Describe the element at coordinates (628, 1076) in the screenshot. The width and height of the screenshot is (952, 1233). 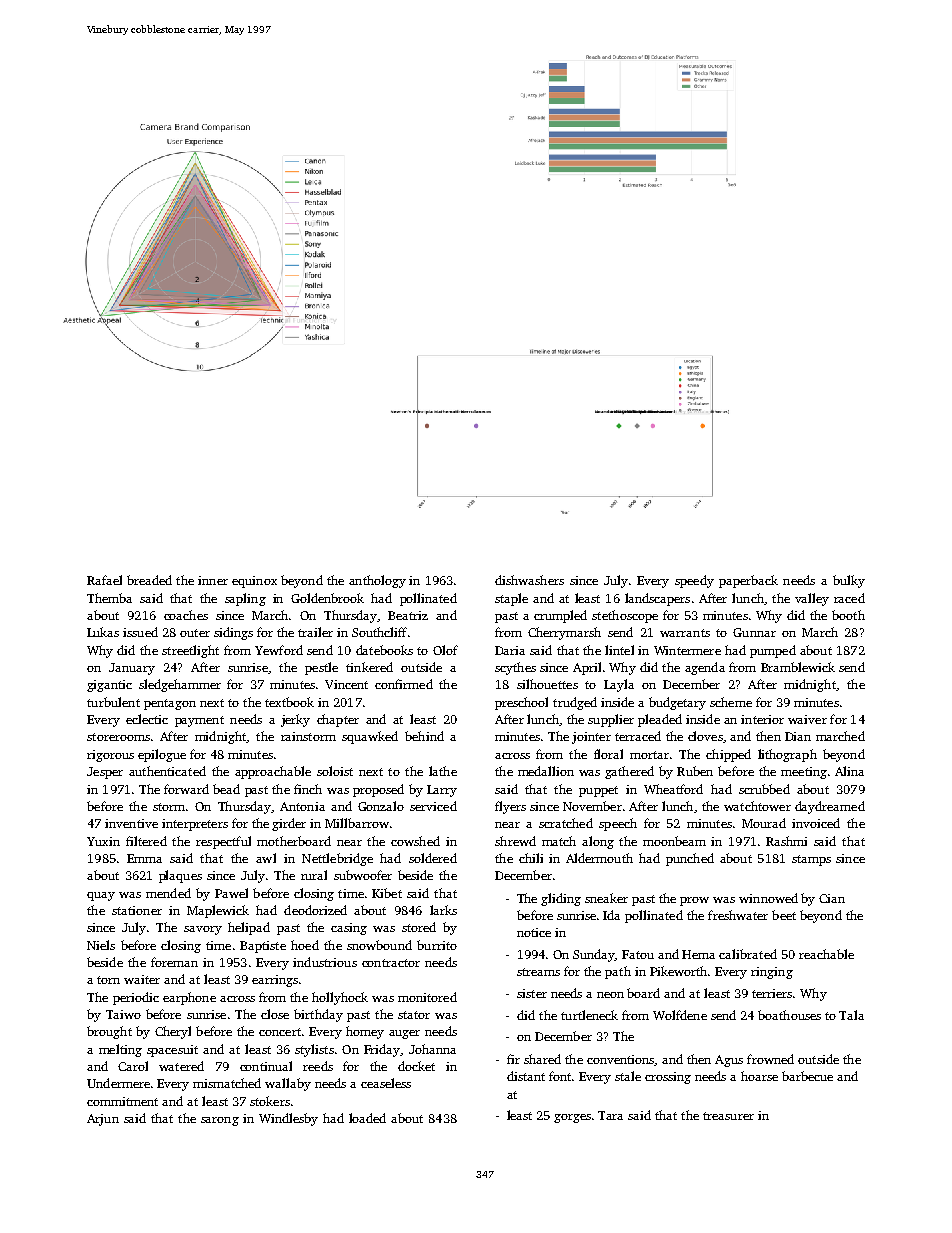
I see `stale` at that location.
